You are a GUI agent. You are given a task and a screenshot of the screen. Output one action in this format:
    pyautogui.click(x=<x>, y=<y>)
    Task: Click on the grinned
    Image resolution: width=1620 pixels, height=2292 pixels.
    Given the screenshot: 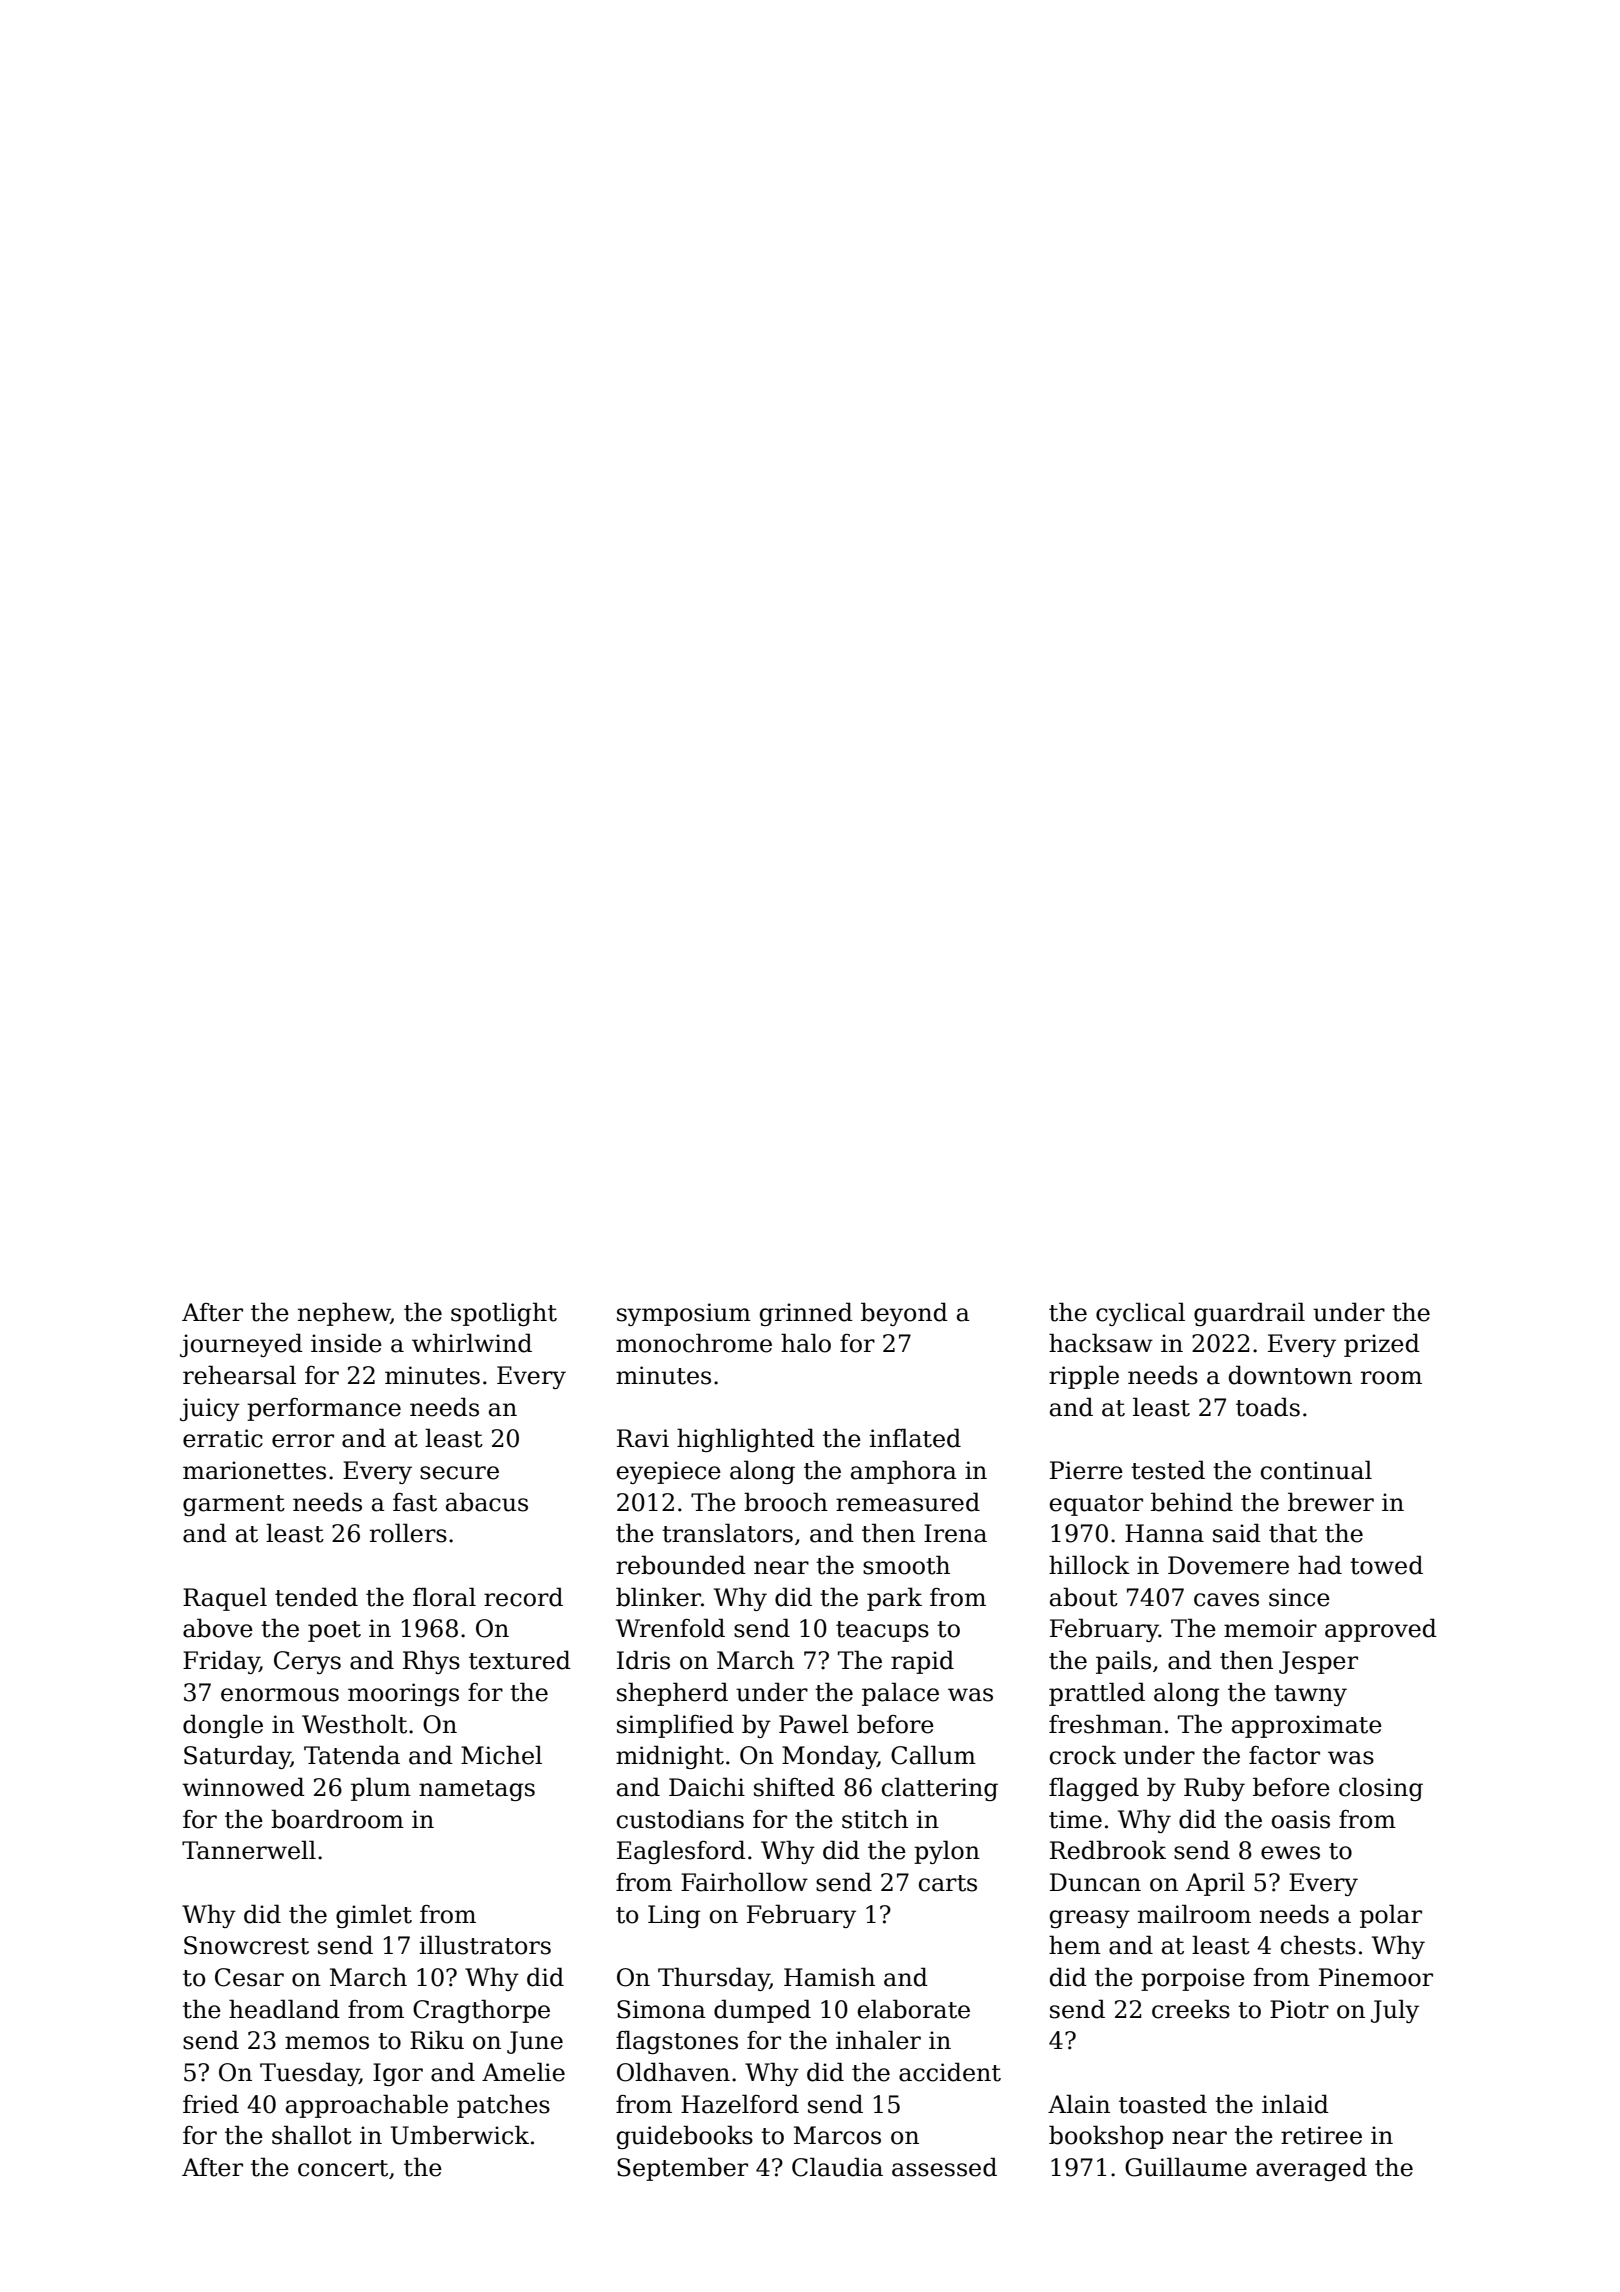 What is the action you would take?
    pyautogui.click(x=806, y=1314)
